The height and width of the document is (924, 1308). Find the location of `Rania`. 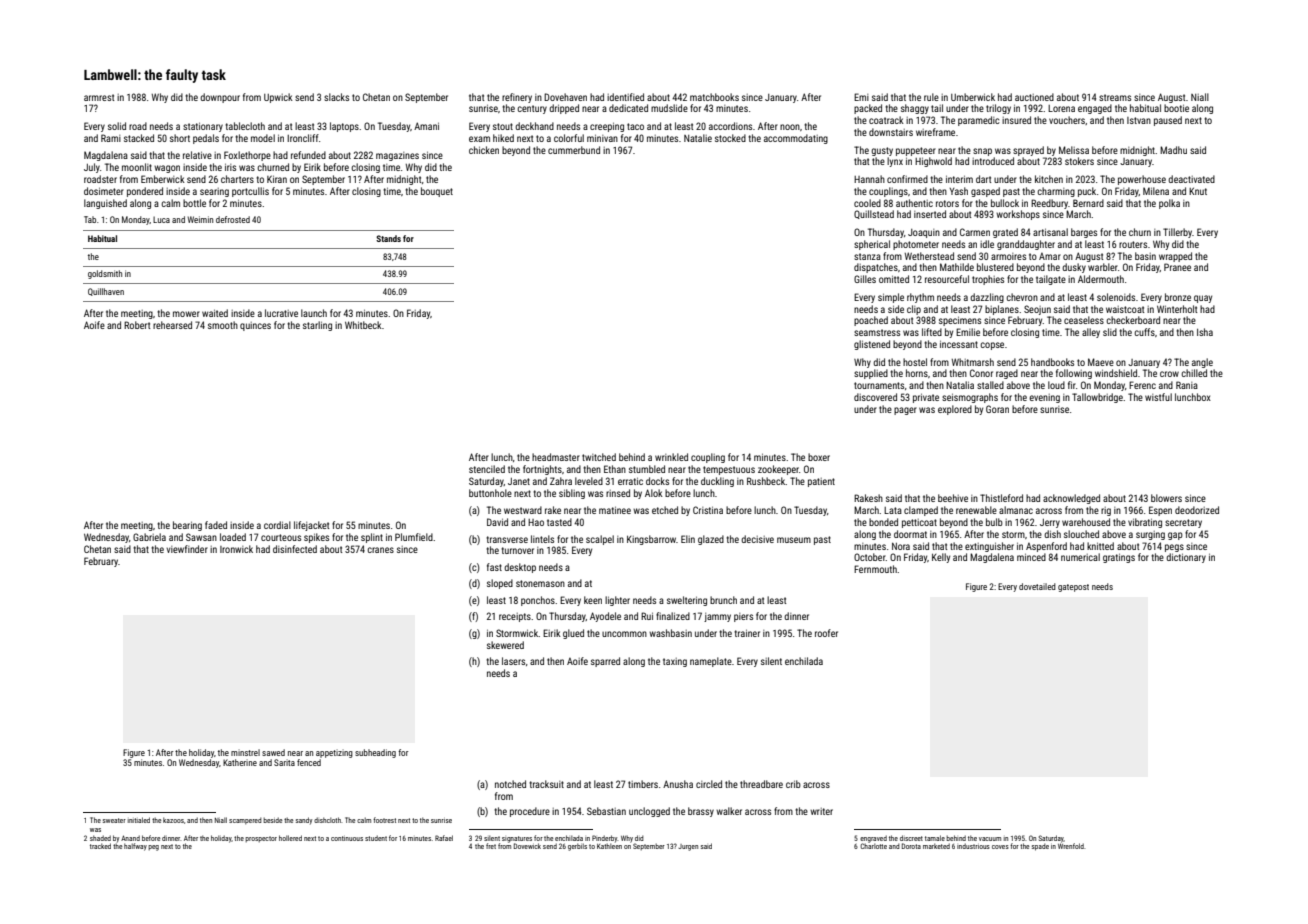

Rania is located at coordinates (1187, 385).
